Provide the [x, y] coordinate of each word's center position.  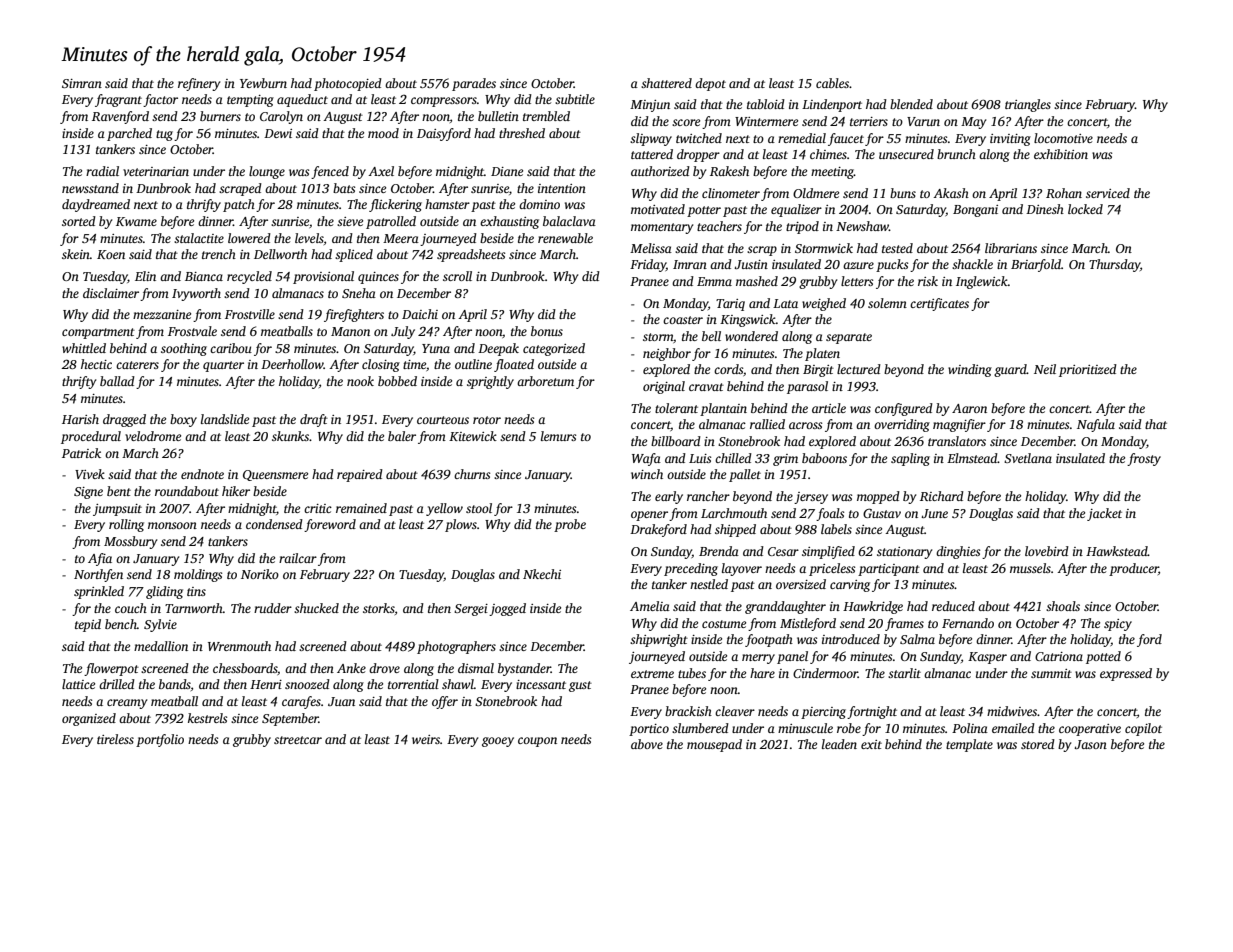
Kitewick [473, 436]
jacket [1104, 514]
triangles [1028, 105]
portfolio [160, 740]
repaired [360, 475]
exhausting [509, 222]
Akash [951, 193]
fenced [330, 172]
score [686, 122]
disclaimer [111, 293]
